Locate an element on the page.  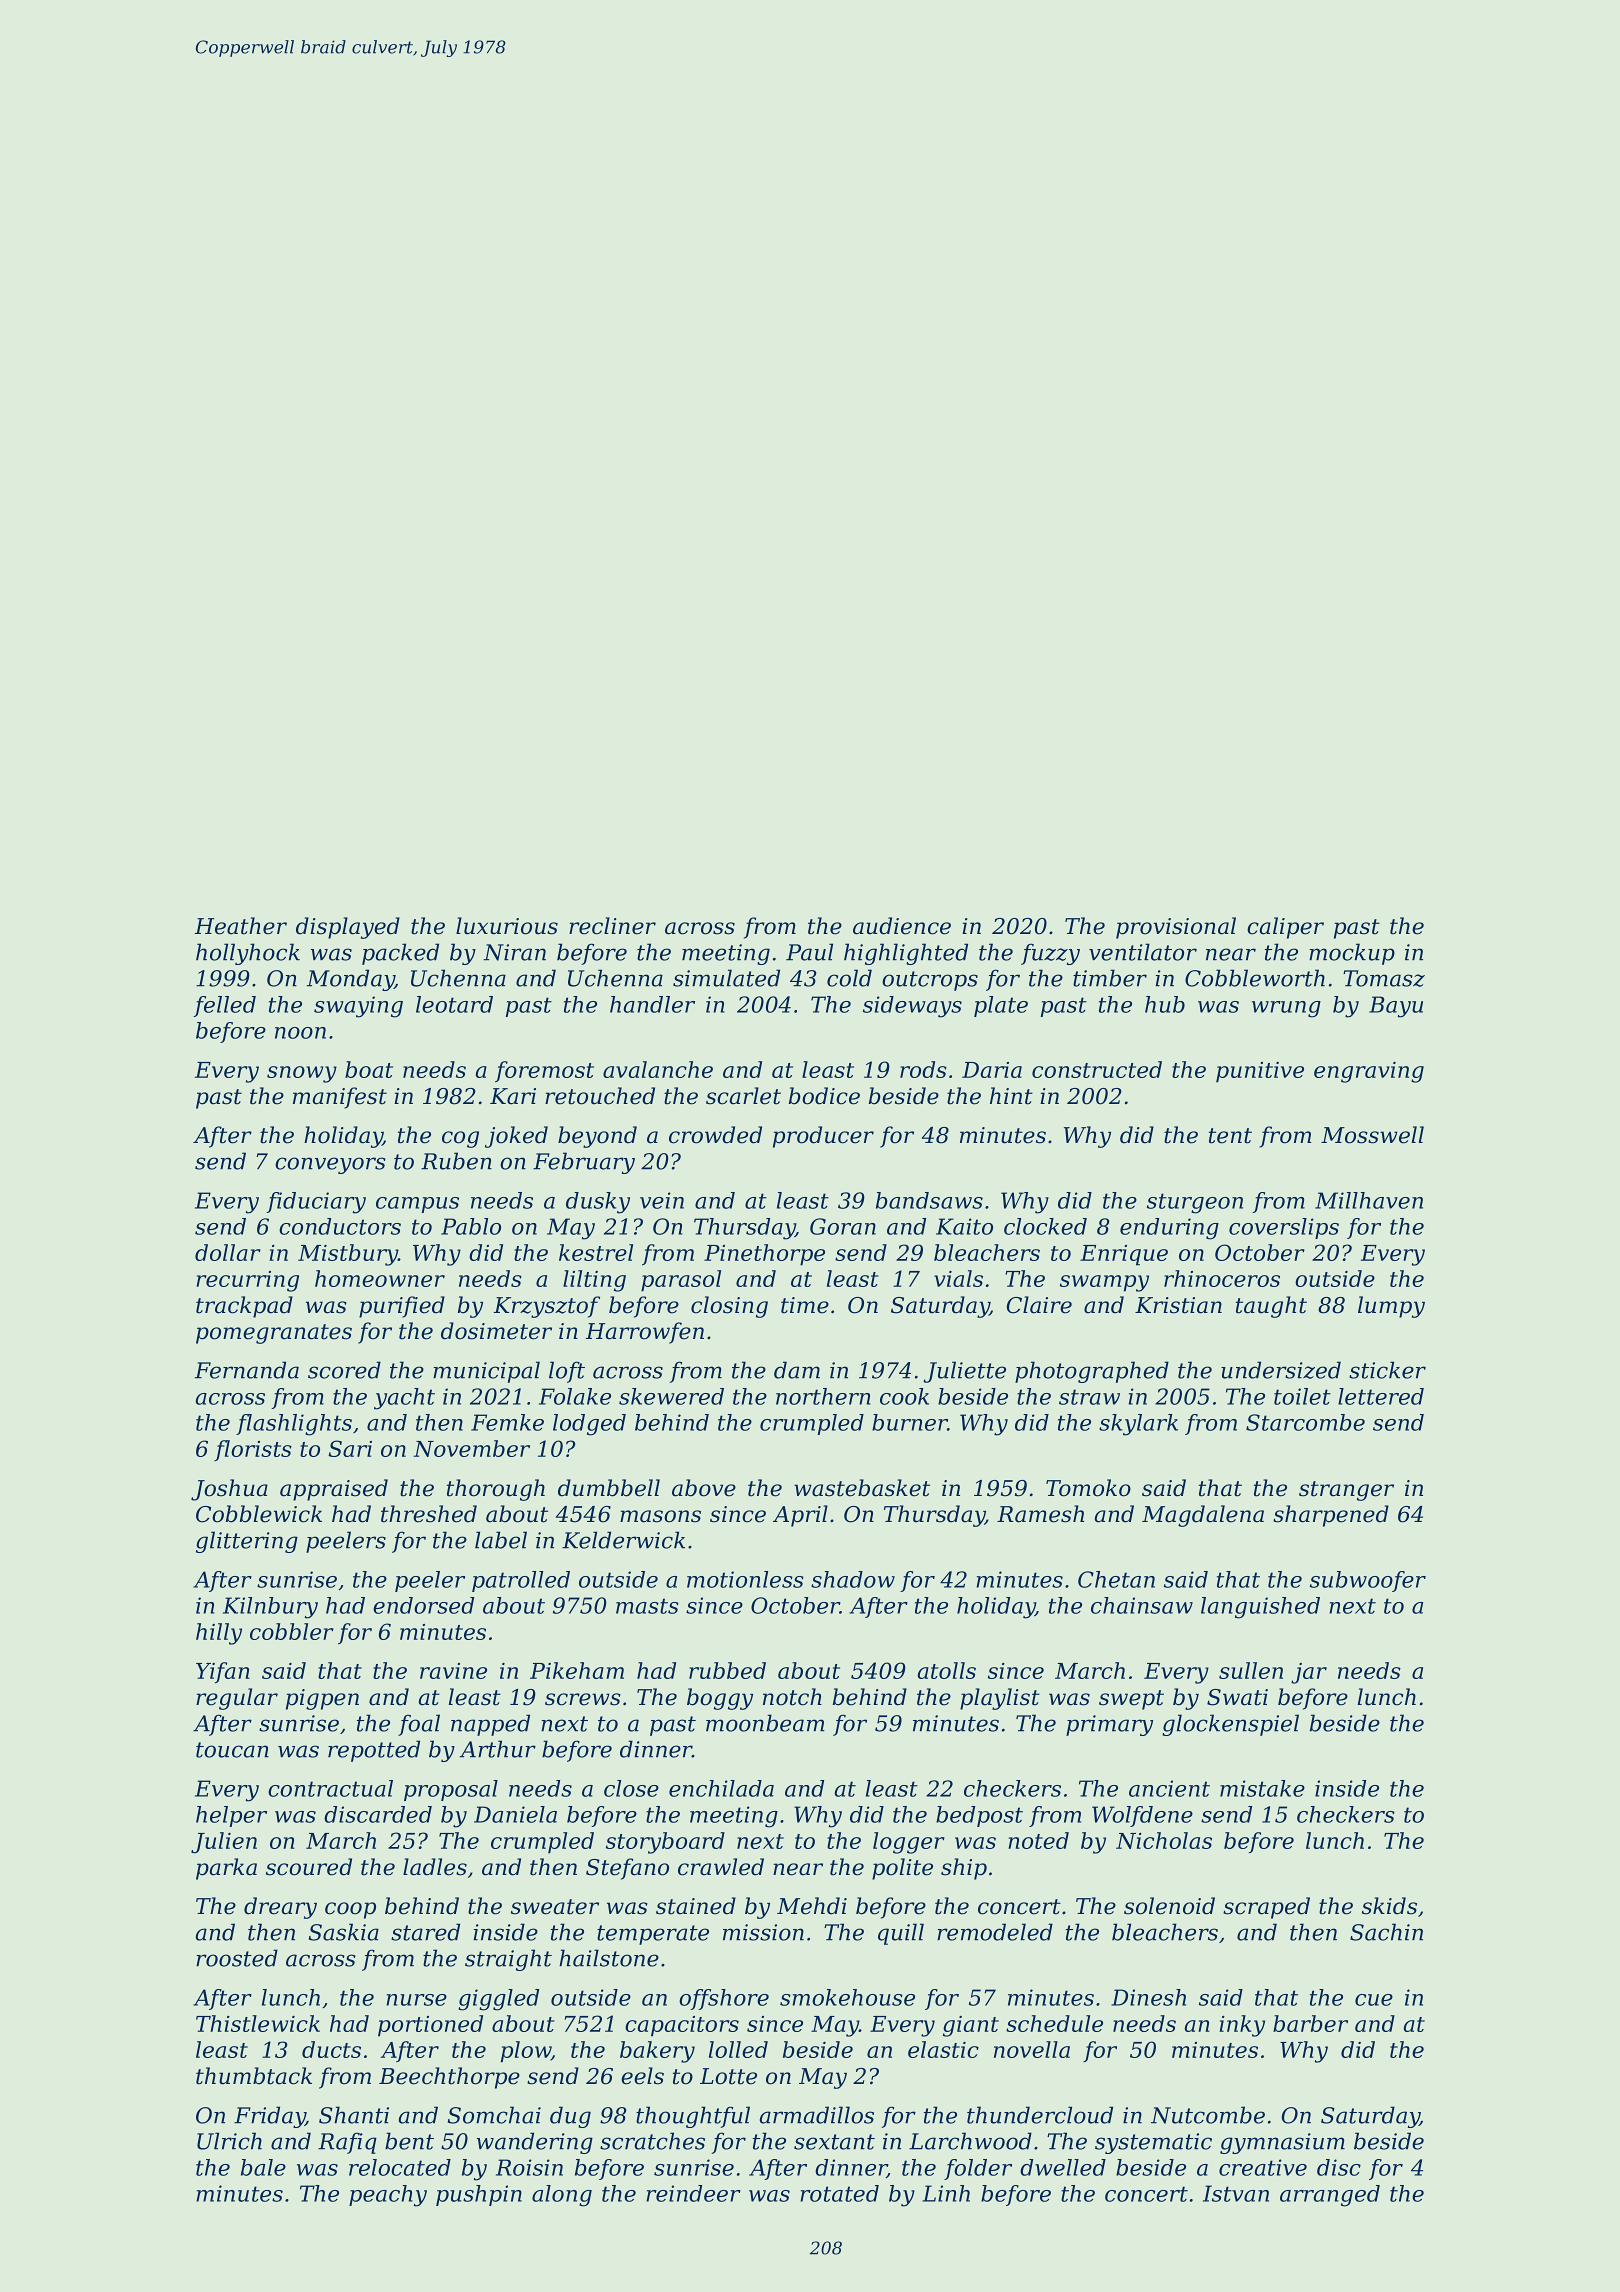
felled is located at coordinates (224, 1006).
